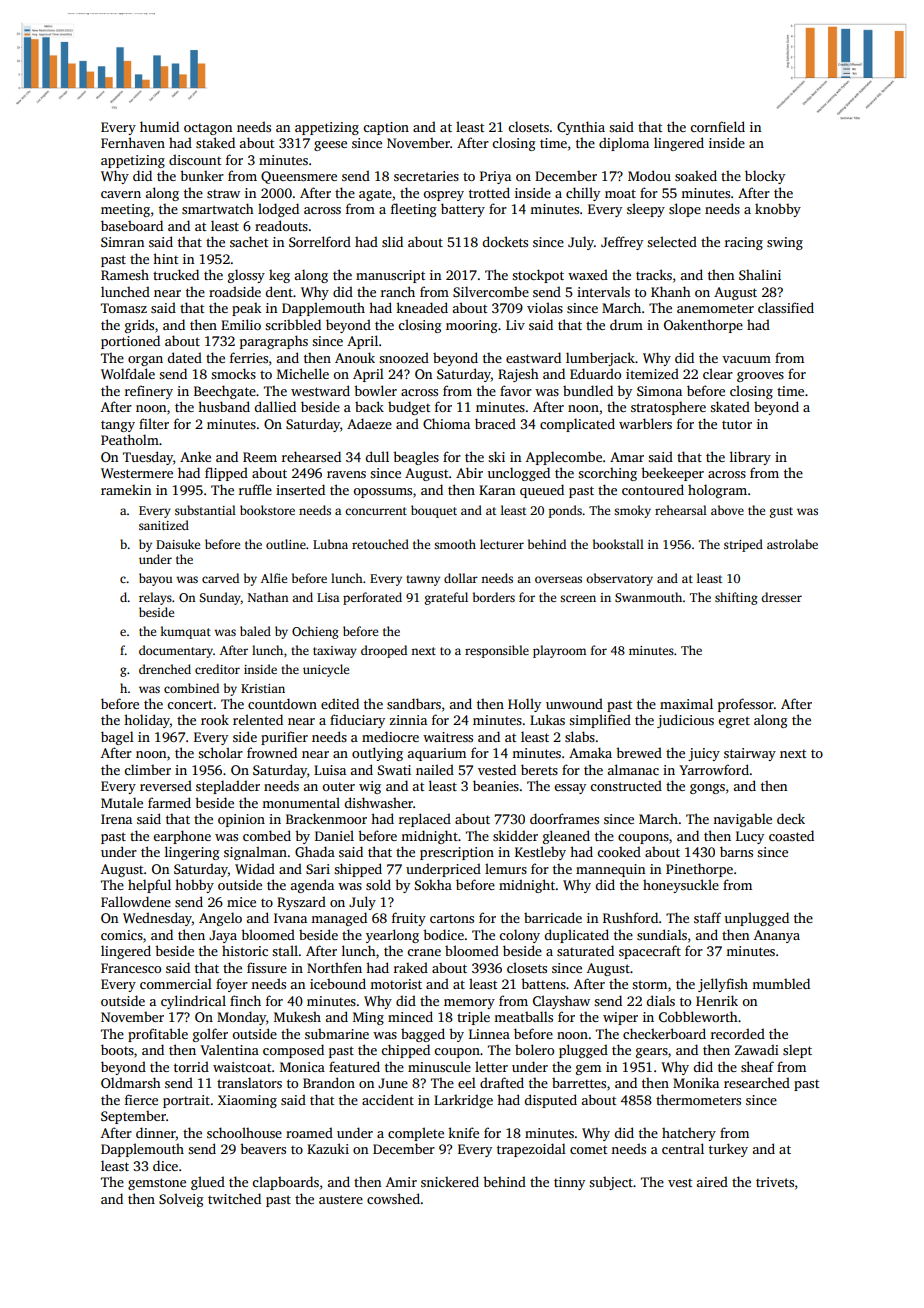  What do you see at coordinates (191, 688) in the document?
I see `combined` at bounding box center [191, 688].
